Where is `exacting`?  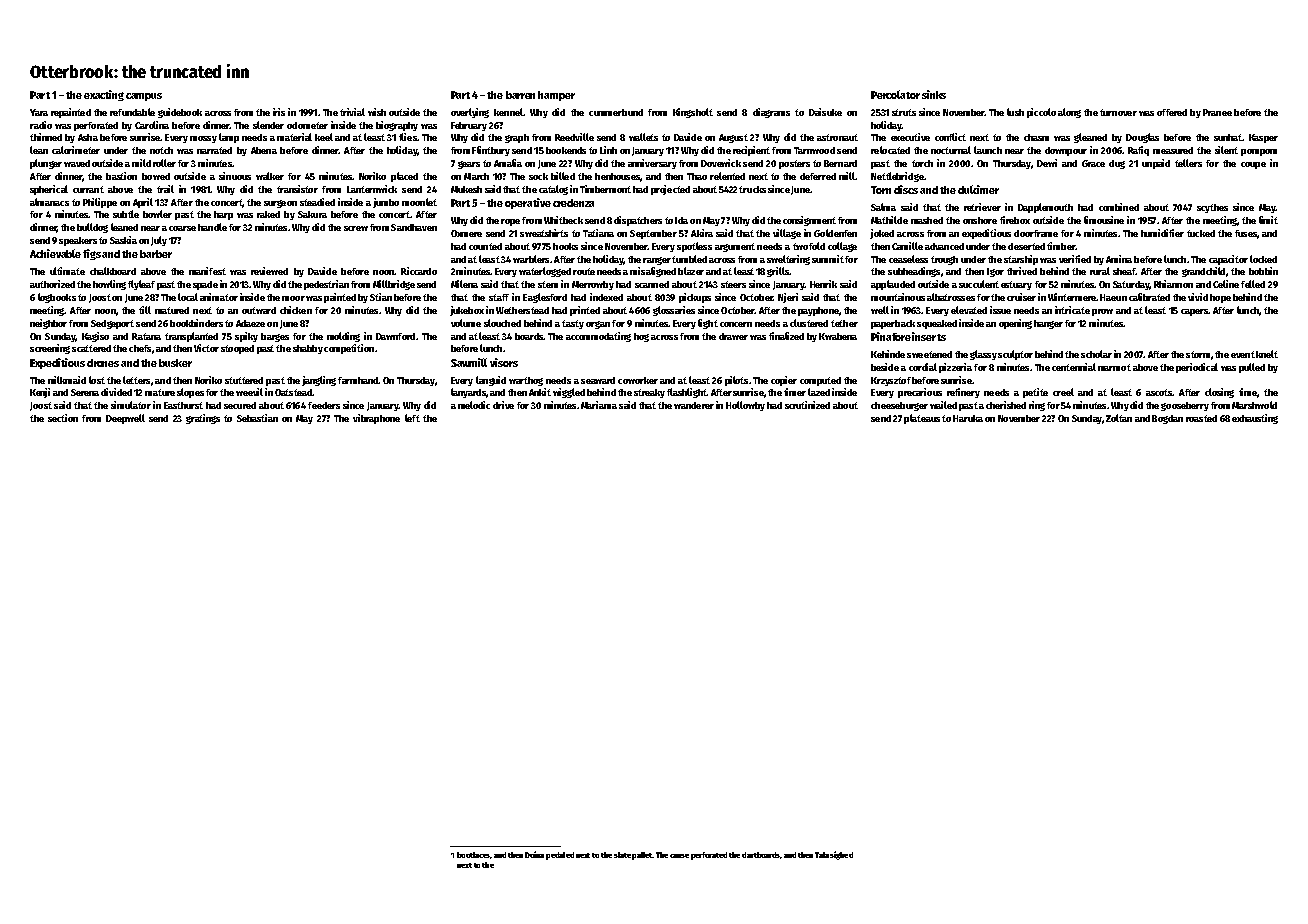
exacting is located at coordinates (104, 95).
